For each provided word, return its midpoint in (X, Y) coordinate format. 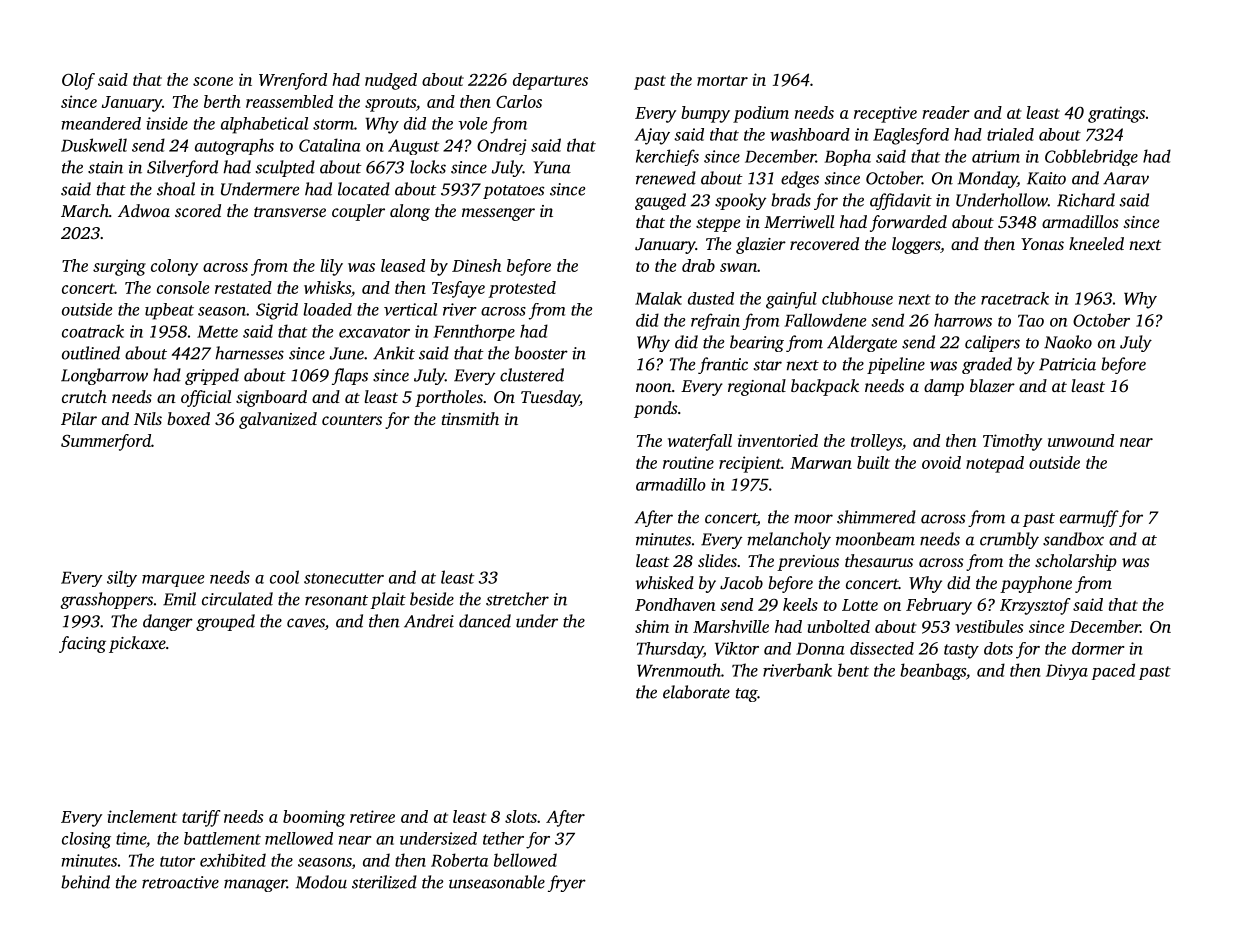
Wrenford (293, 81)
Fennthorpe (474, 332)
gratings (1116, 114)
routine (688, 462)
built (873, 462)
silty (122, 578)
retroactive (180, 882)
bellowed (525, 860)
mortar (722, 80)
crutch (84, 396)
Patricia (1067, 364)
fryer (567, 883)
